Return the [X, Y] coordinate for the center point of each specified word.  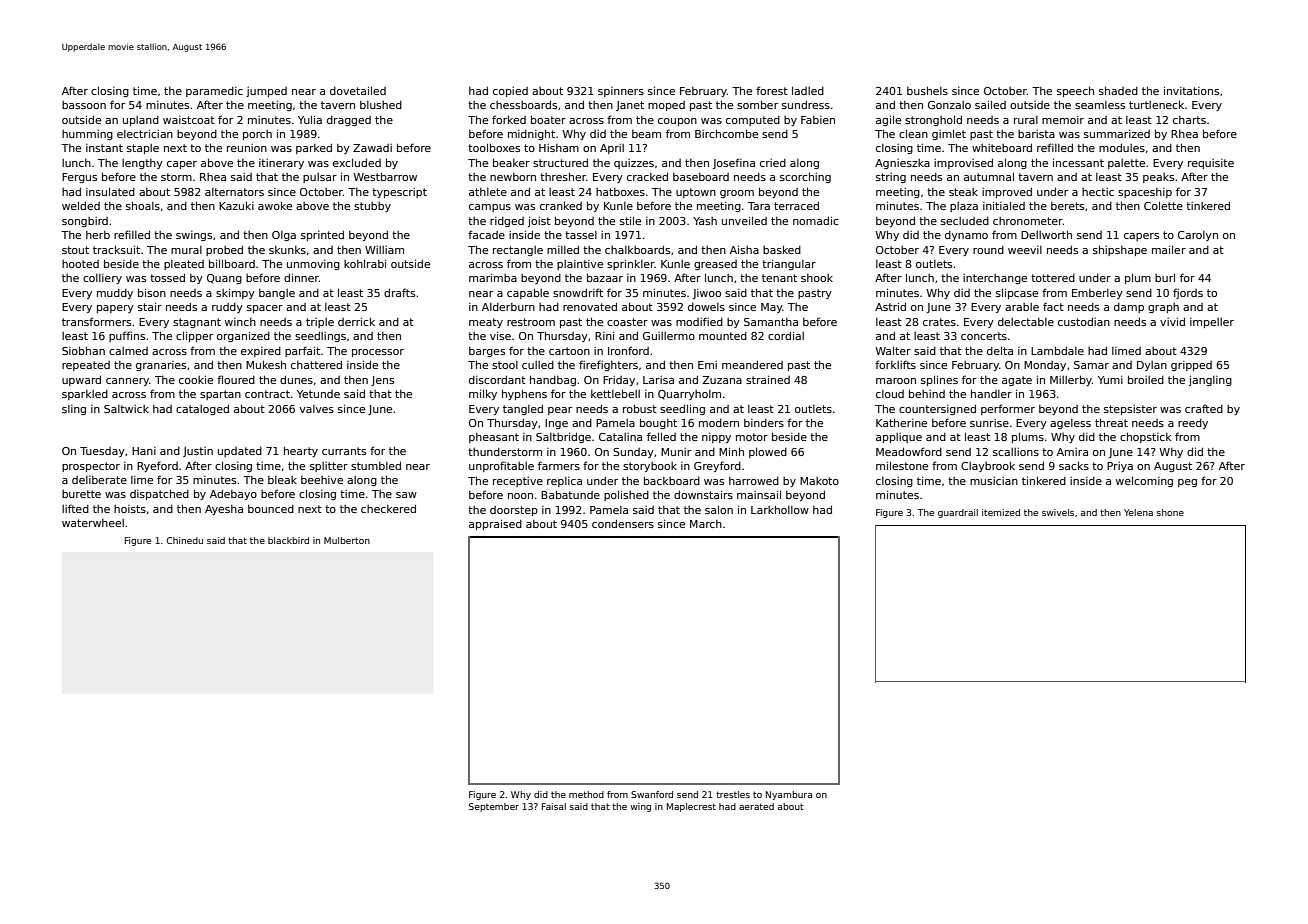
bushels [927, 90]
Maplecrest [691, 807]
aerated [756, 806]
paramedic [214, 92]
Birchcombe [726, 133]
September [494, 807]
